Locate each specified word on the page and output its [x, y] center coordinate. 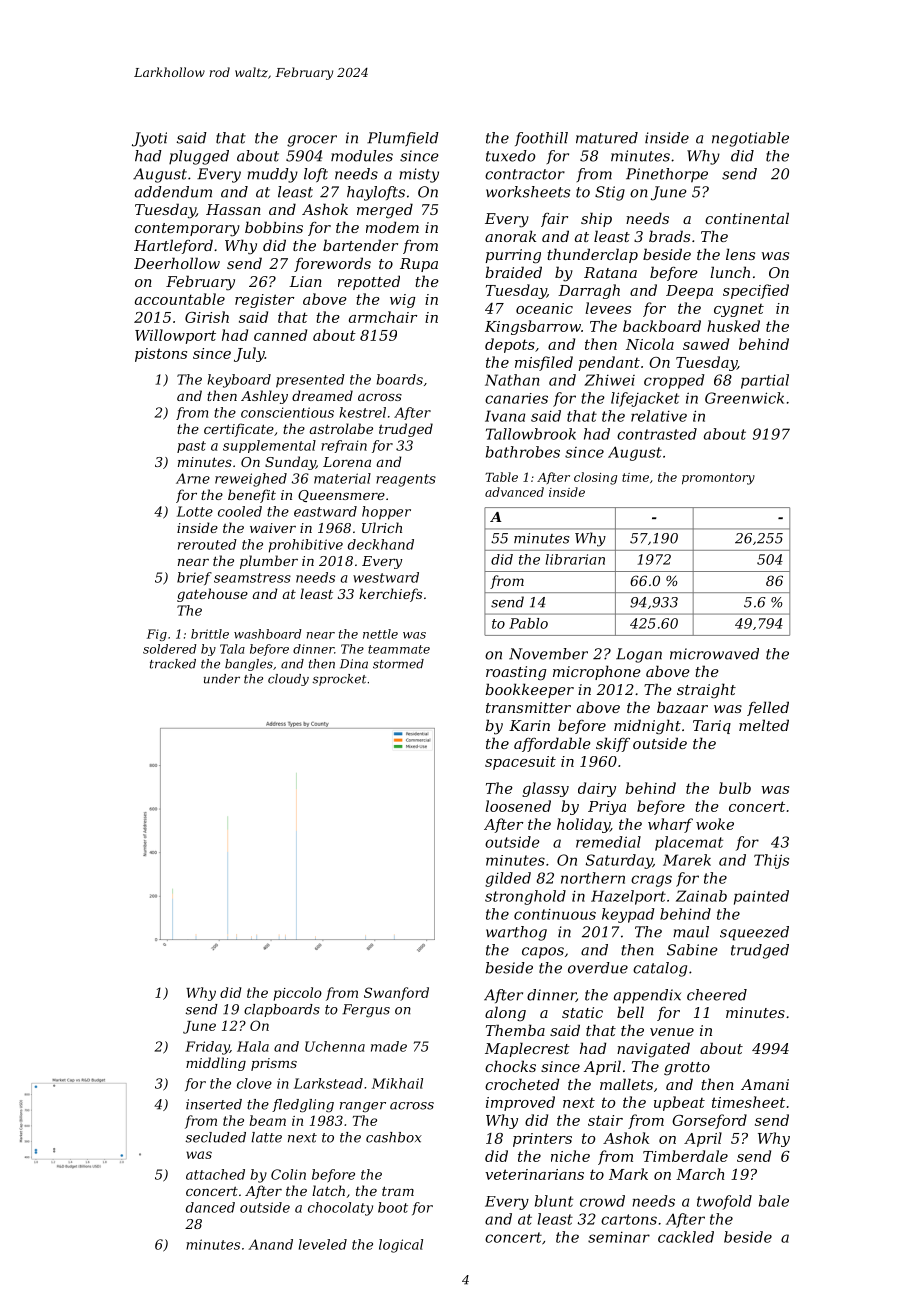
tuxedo [510, 156]
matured [607, 138]
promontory [718, 479]
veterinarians [534, 1174]
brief [194, 578]
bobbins [274, 227]
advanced [514, 492]
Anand [271, 1244]
